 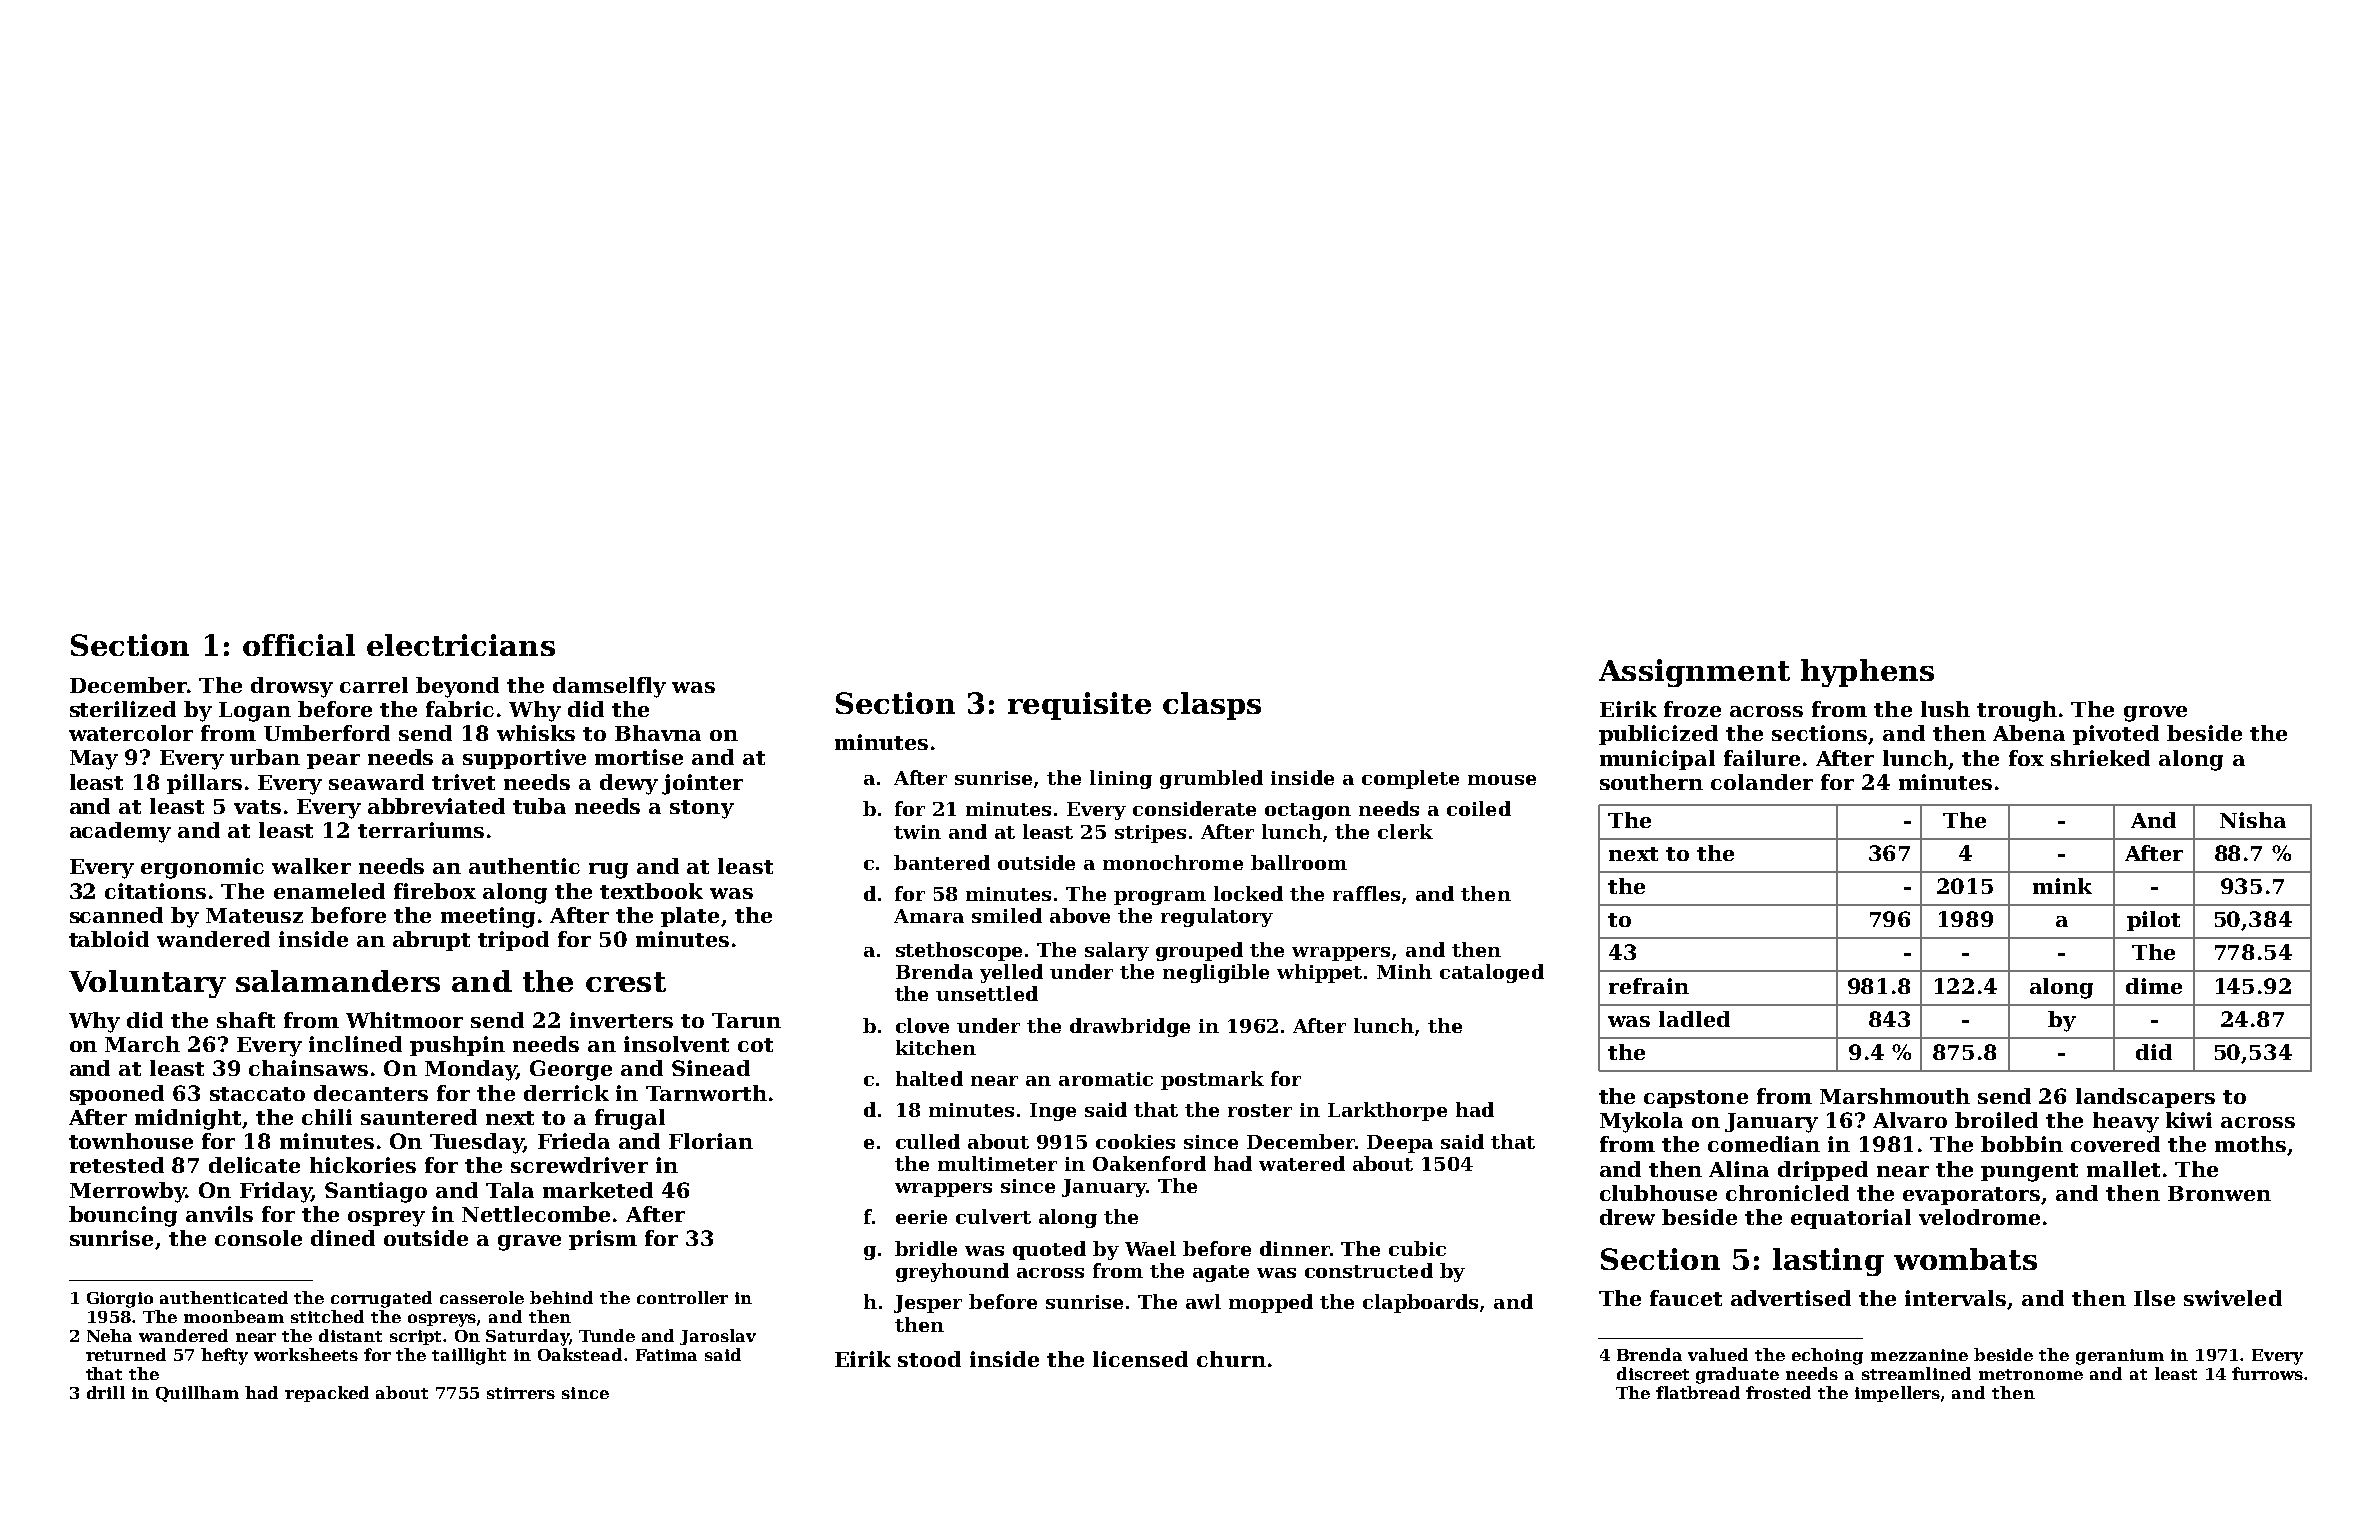 What do you see at coordinates (327, 1117) in the screenshot?
I see `chili` at bounding box center [327, 1117].
